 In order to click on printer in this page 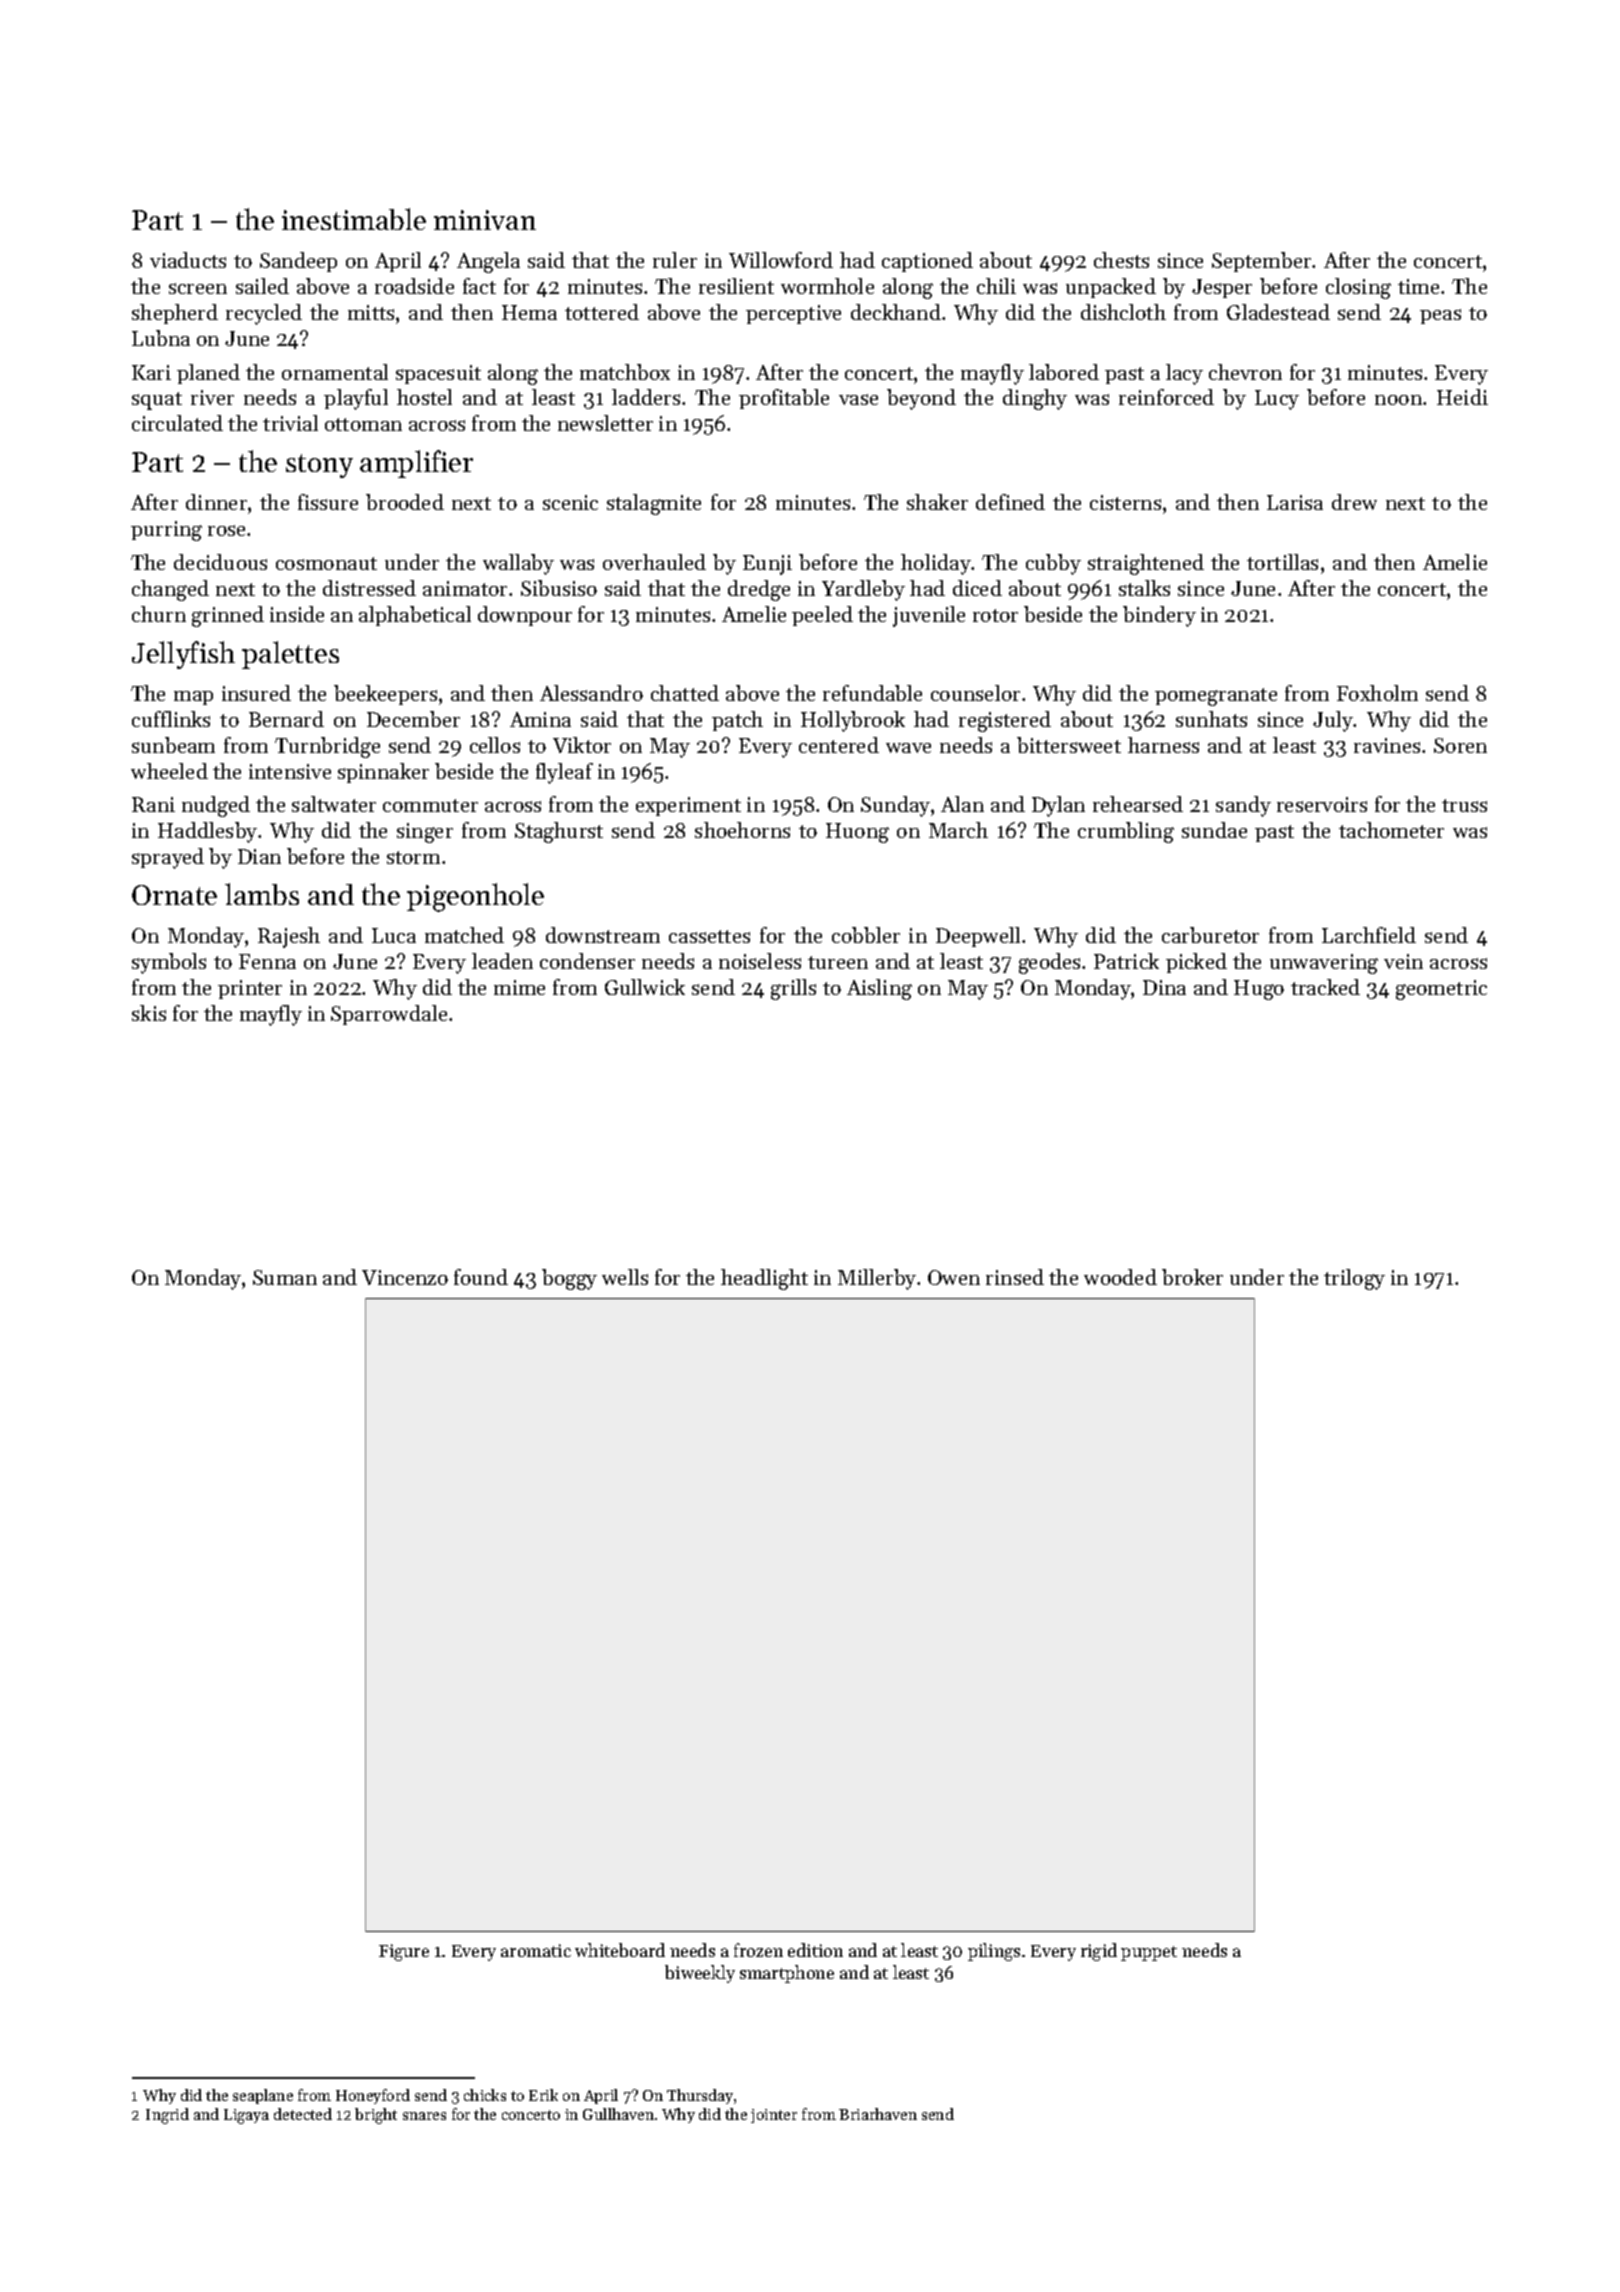, I will do `click(250, 989)`.
